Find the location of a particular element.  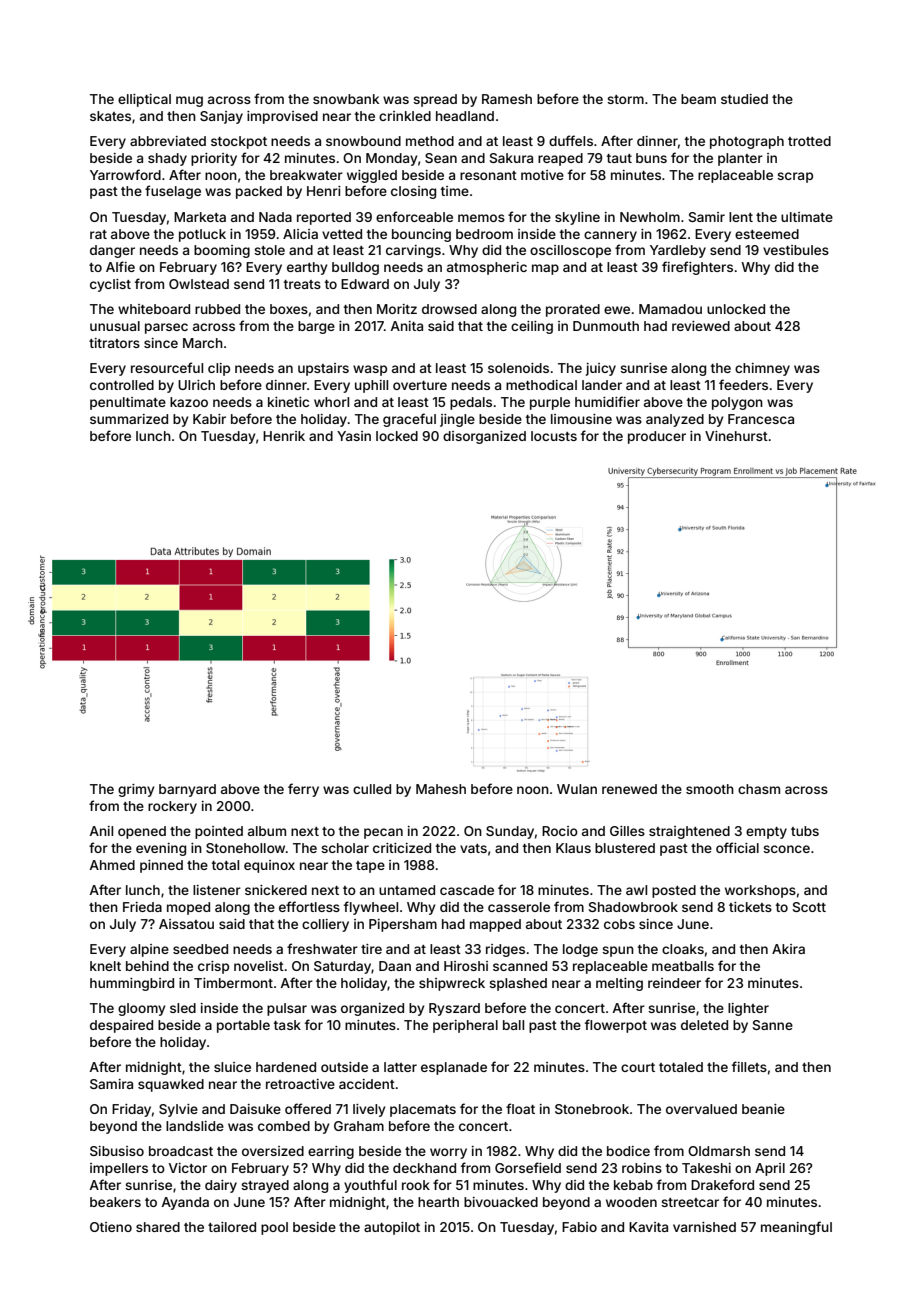

Kabir is located at coordinates (209, 419).
